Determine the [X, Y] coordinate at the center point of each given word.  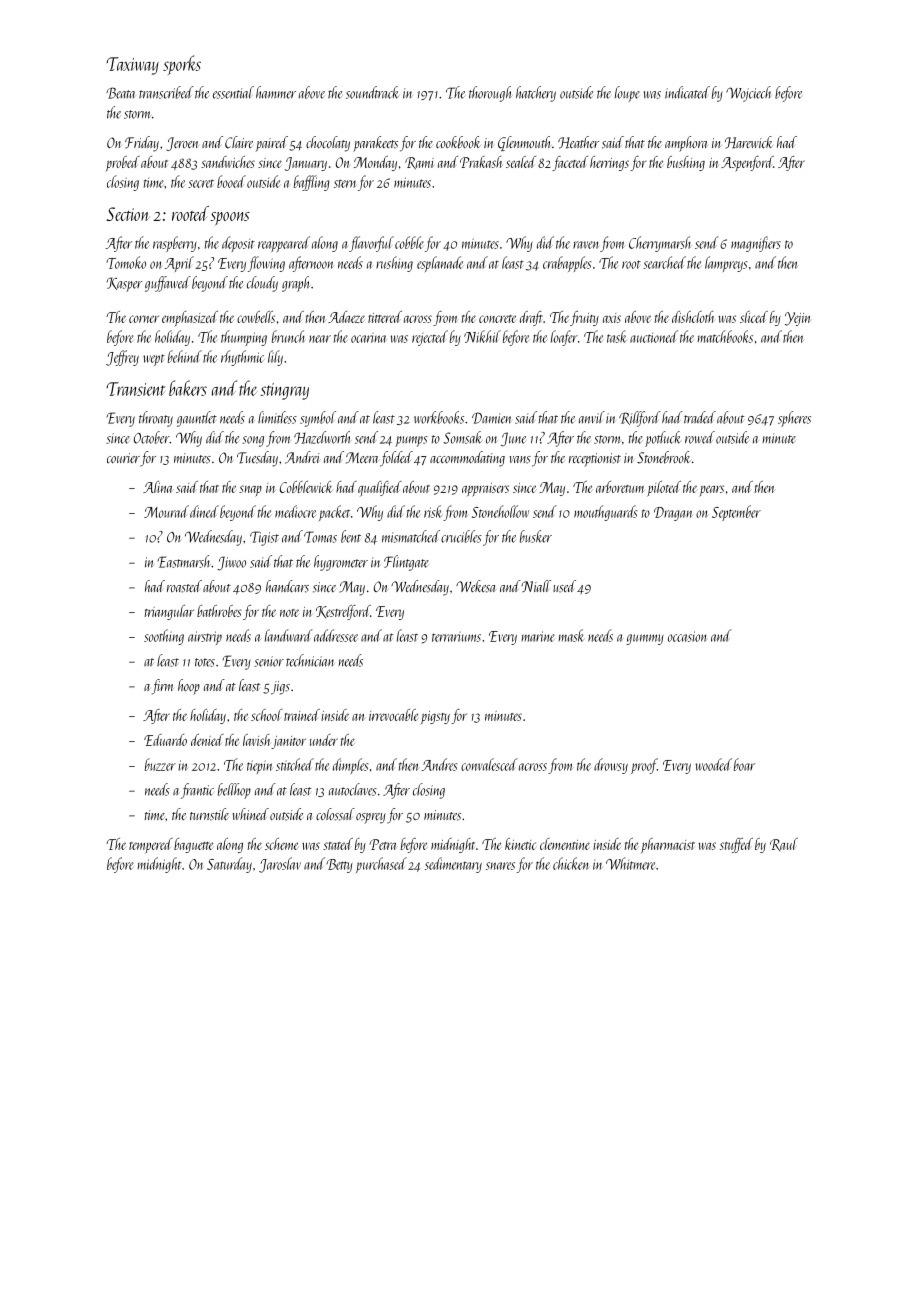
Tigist [264, 538]
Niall [536, 586]
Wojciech [748, 94]
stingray [284, 391]
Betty [339, 866]
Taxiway [133, 66]
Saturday [229, 865]
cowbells [256, 317]
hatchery [536, 94]
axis [612, 318]
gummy [645, 639]
